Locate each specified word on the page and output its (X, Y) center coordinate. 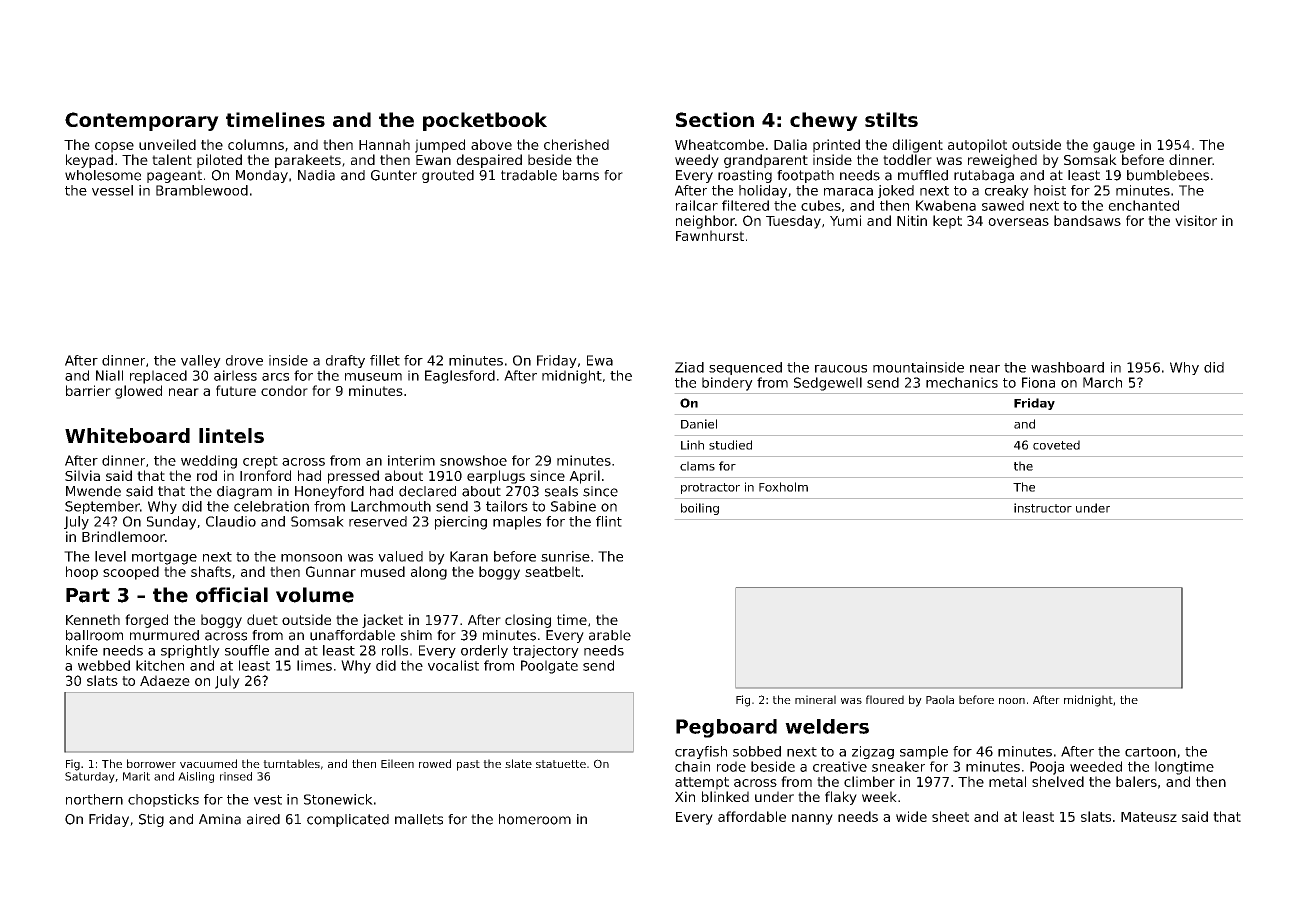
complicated (348, 820)
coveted (1056, 445)
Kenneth (93, 619)
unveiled (167, 144)
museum (373, 377)
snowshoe (473, 460)
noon (1012, 701)
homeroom (535, 819)
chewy (824, 121)
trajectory (546, 651)
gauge (1114, 147)
